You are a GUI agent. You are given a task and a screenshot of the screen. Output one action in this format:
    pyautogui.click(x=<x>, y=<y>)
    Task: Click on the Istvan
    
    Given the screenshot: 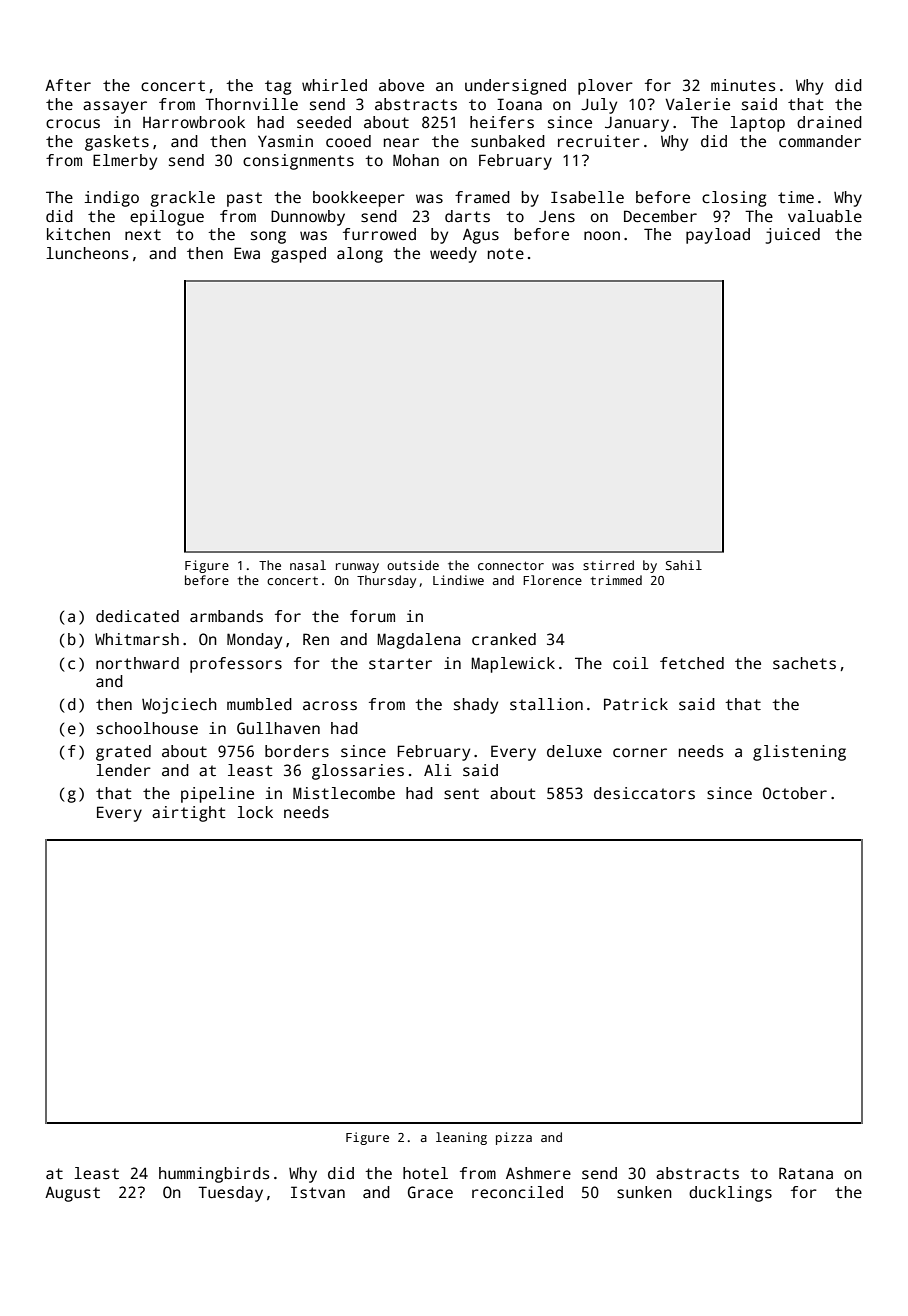 What is the action you would take?
    pyautogui.click(x=318, y=1192)
